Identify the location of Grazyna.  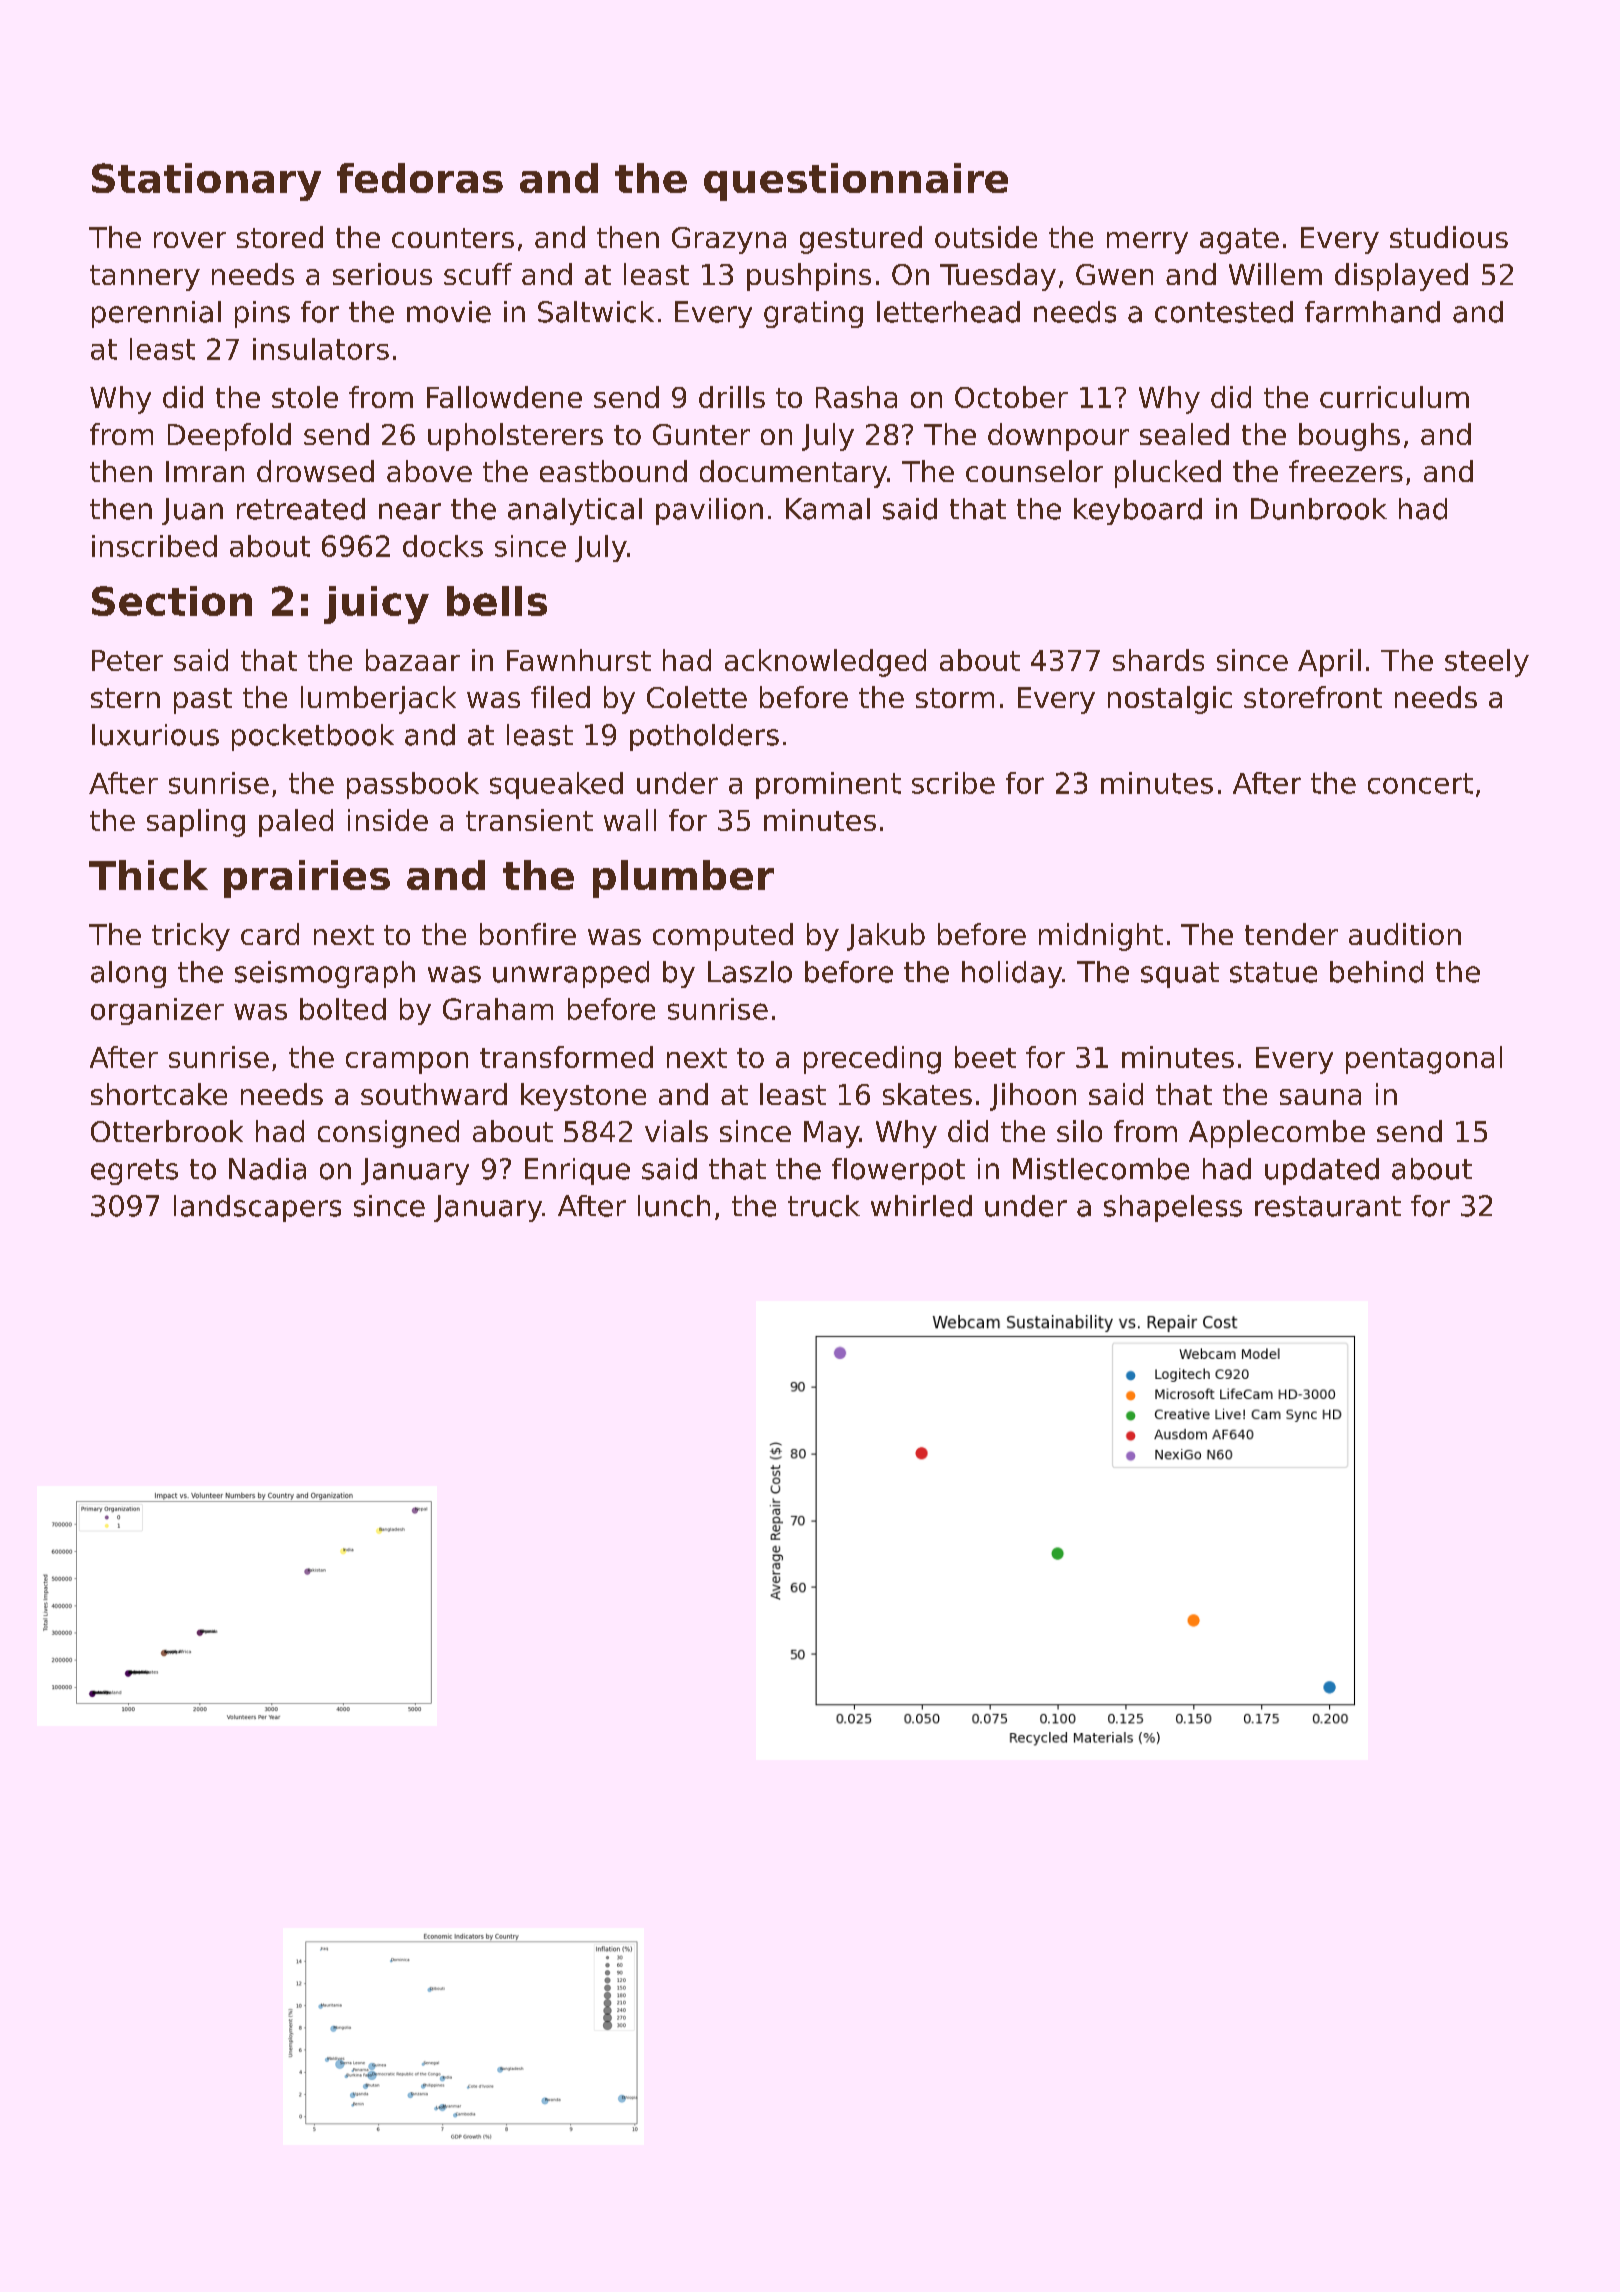
(729, 240).
